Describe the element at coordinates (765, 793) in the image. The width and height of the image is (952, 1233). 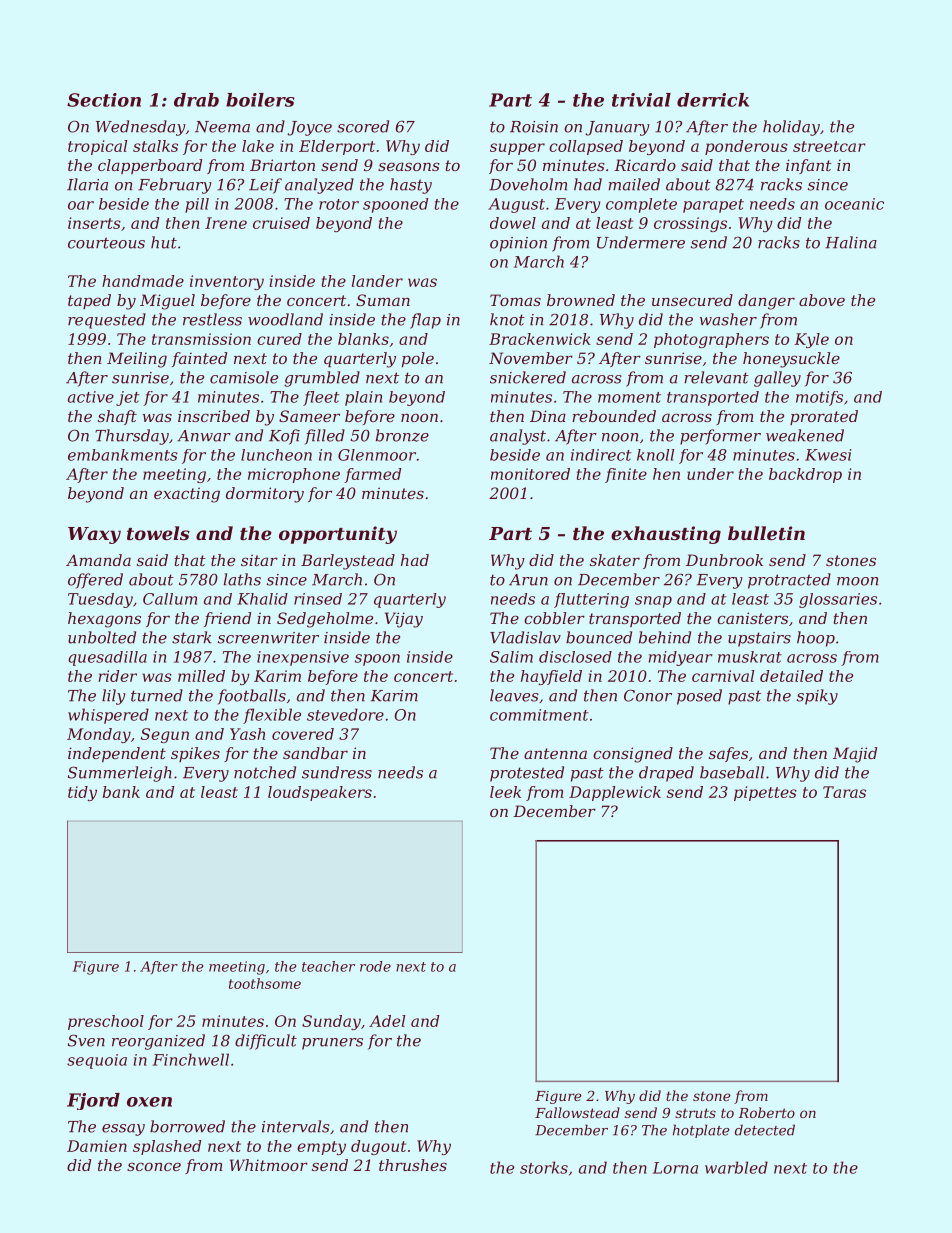
I see `pipettes` at that location.
